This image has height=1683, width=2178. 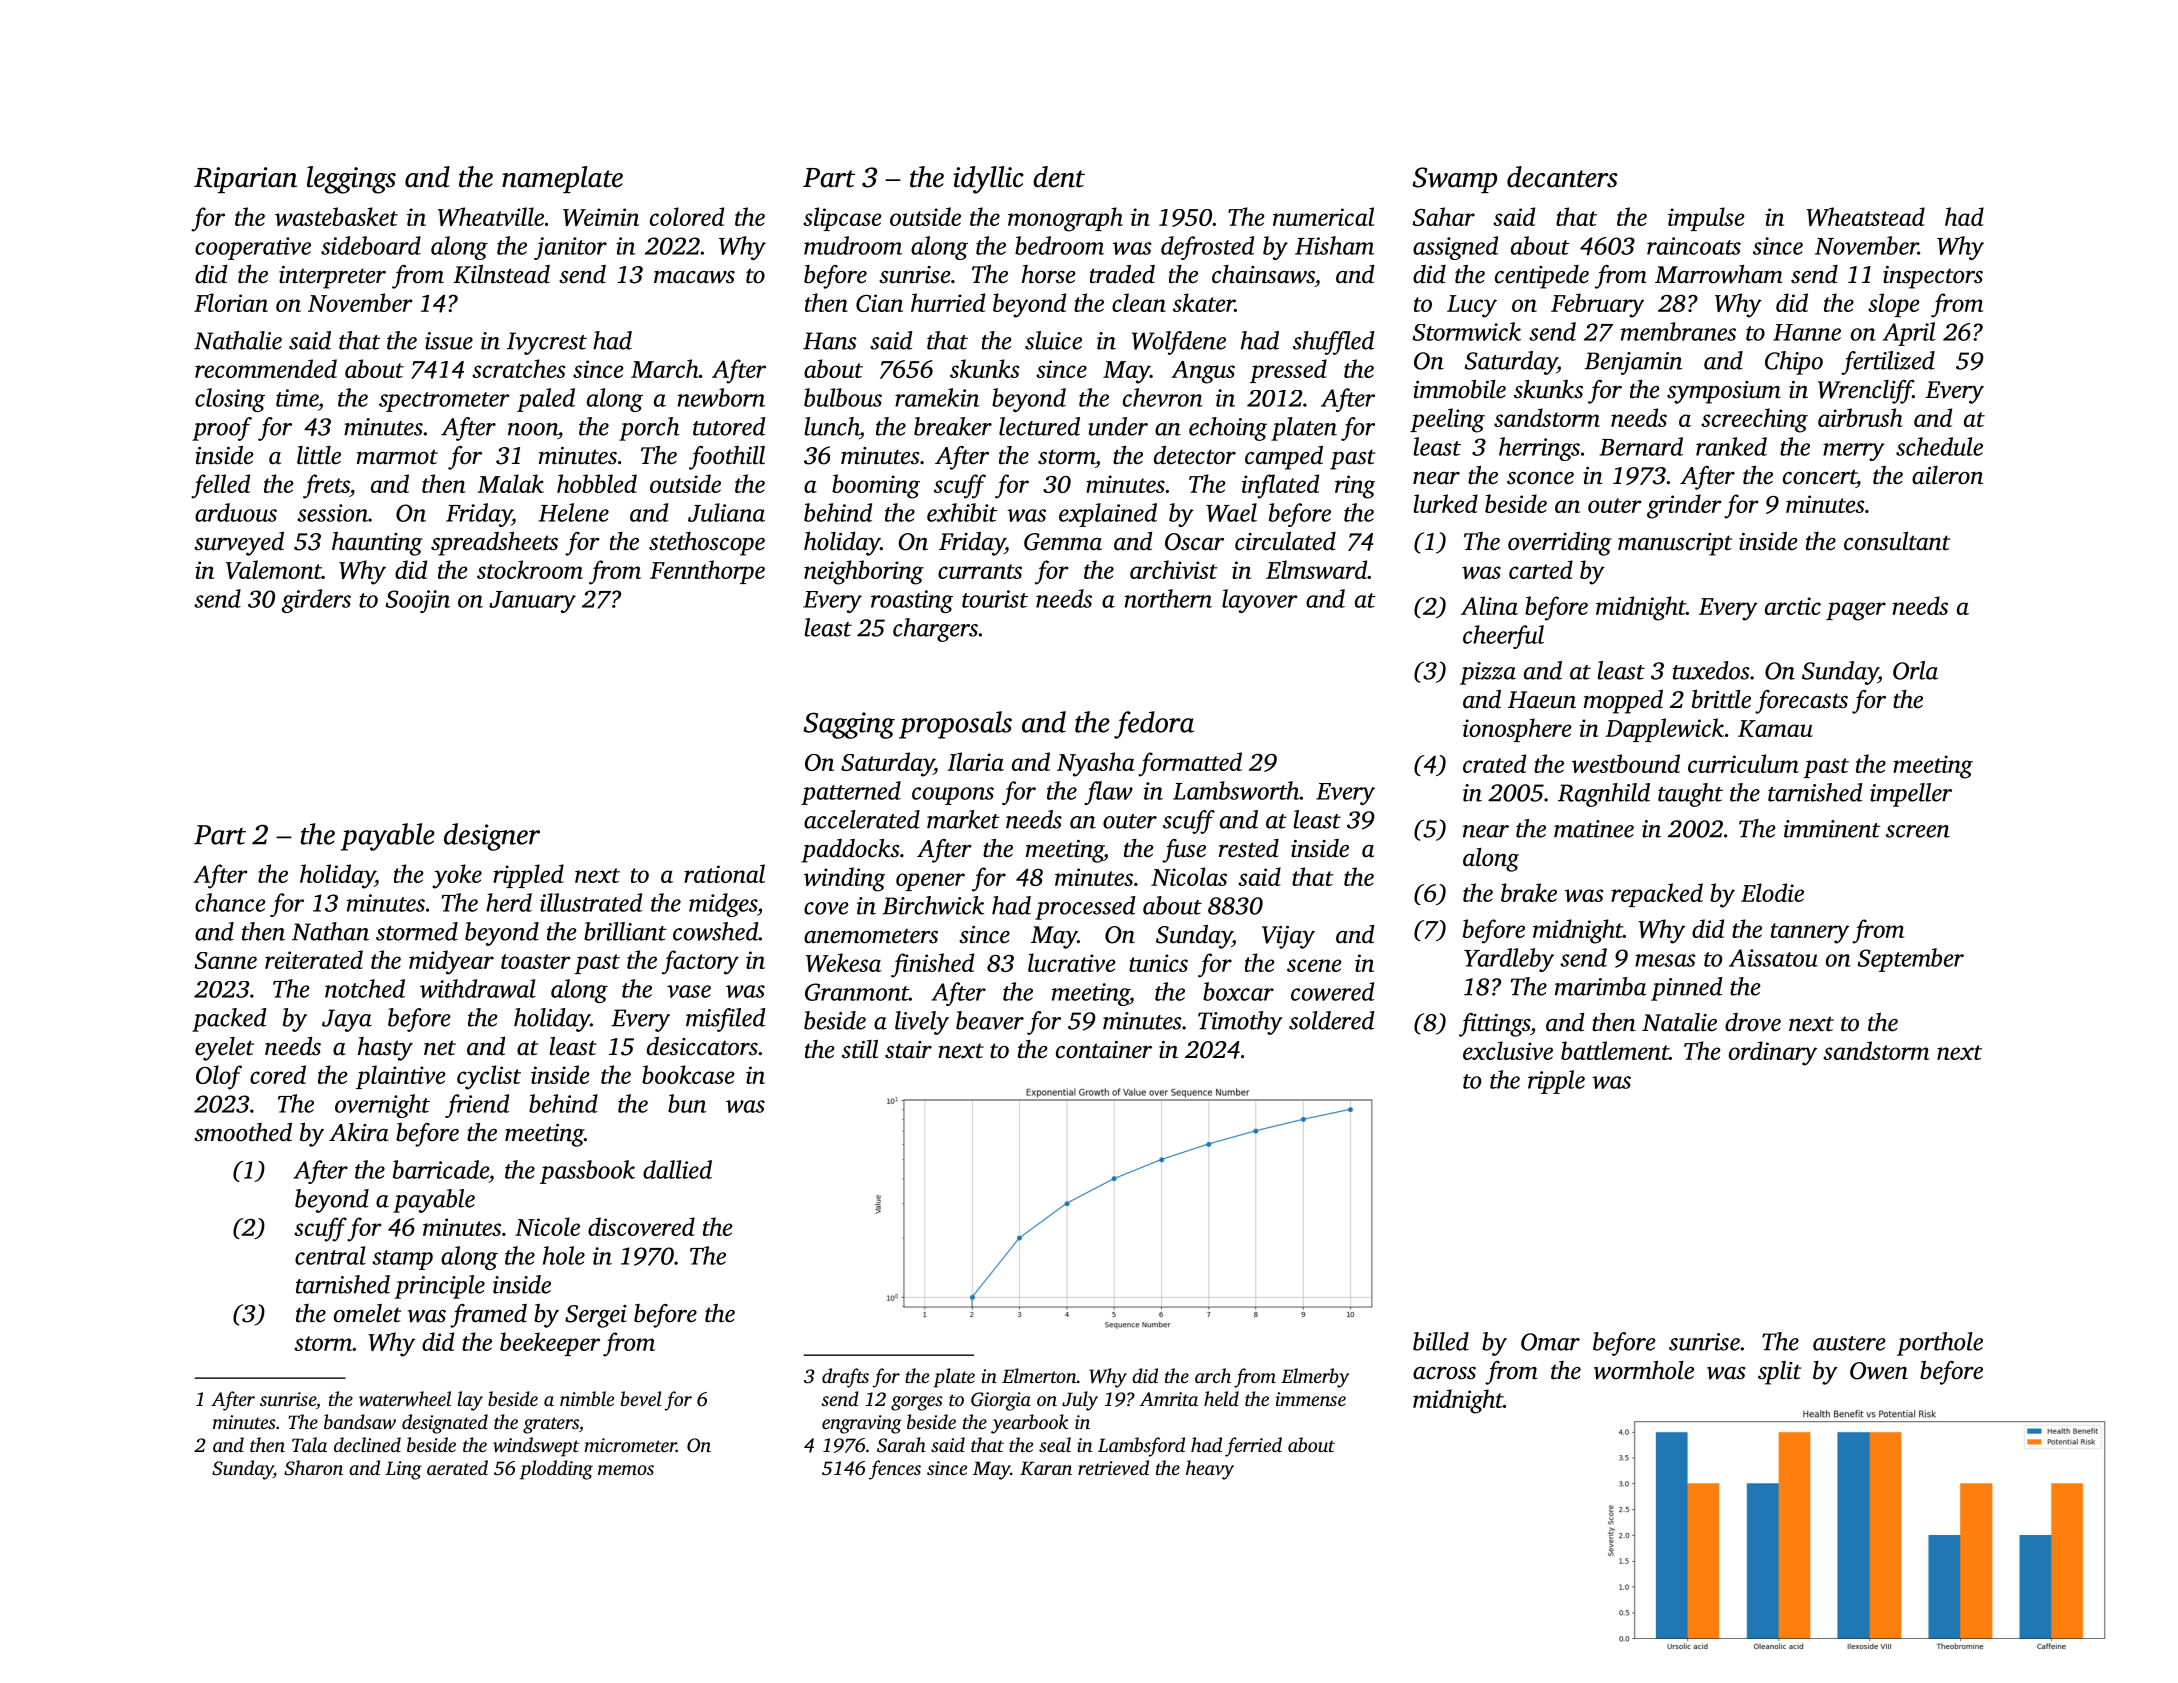 What do you see at coordinates (509, 902) in the image?
I see `herd` at bounding box center [509, 902].
